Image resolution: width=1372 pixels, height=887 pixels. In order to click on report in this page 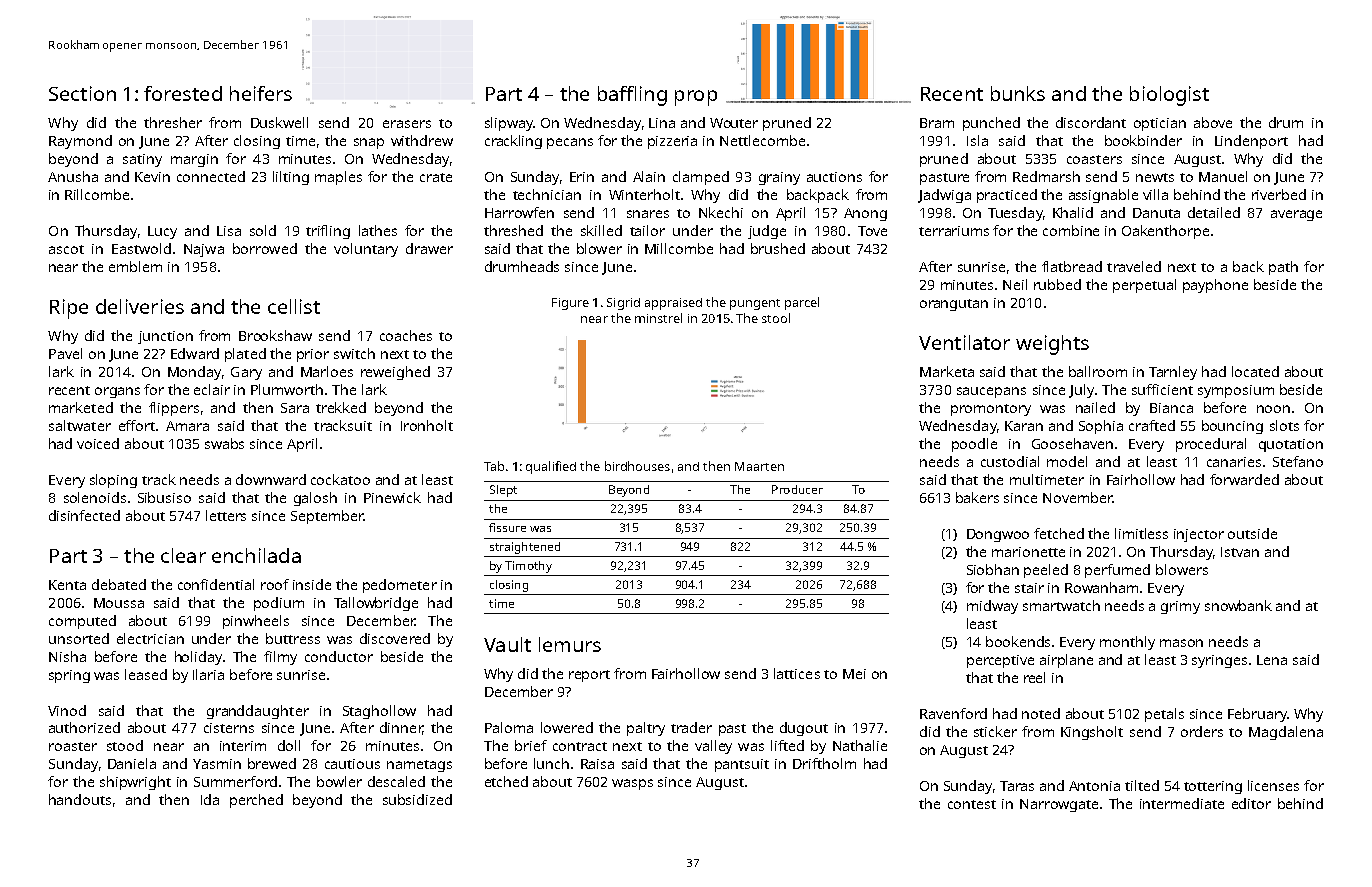, I will do `click(589, 676)`.
